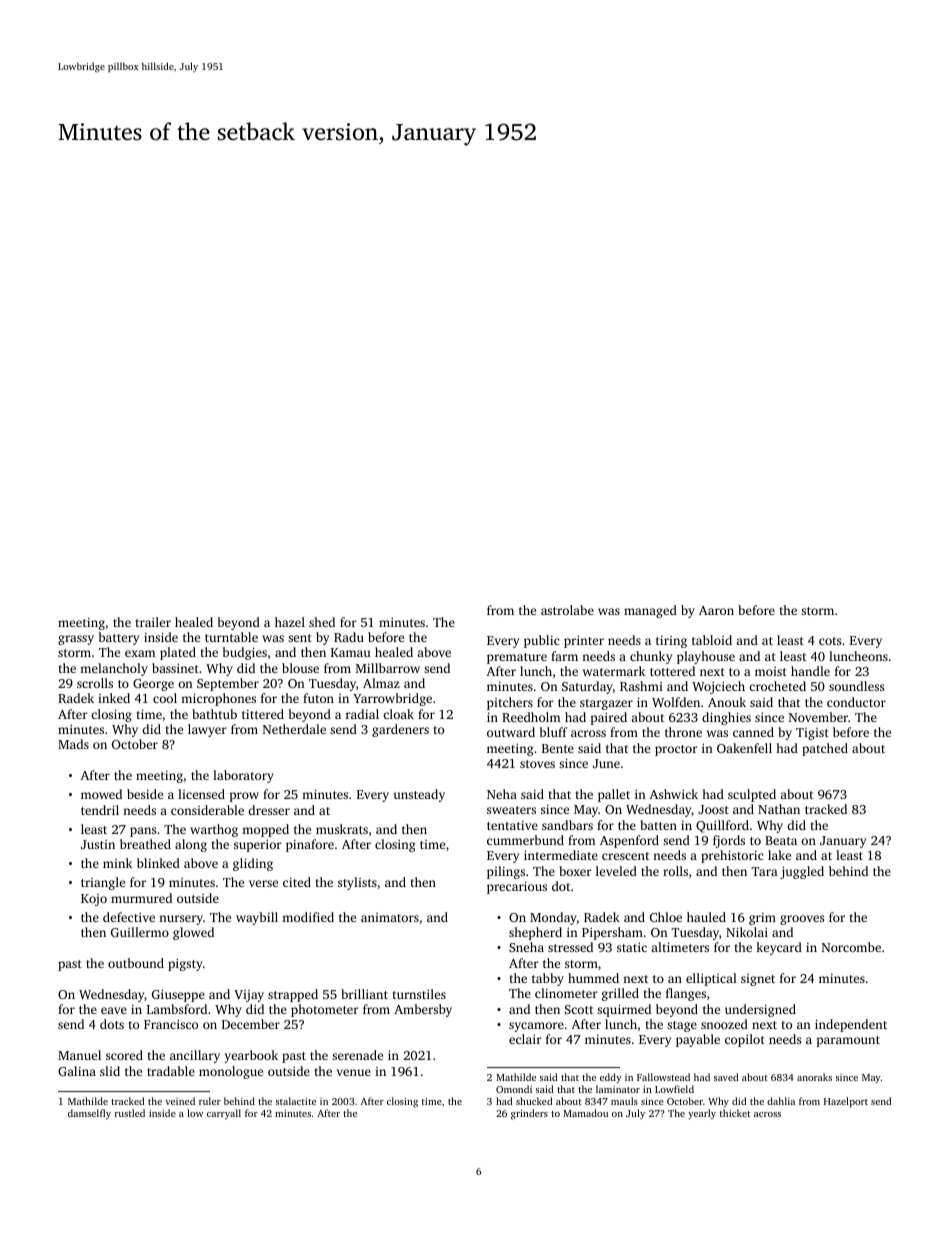 The image size is (952, 1233). I want to click on outbound, so click(136, 963).
